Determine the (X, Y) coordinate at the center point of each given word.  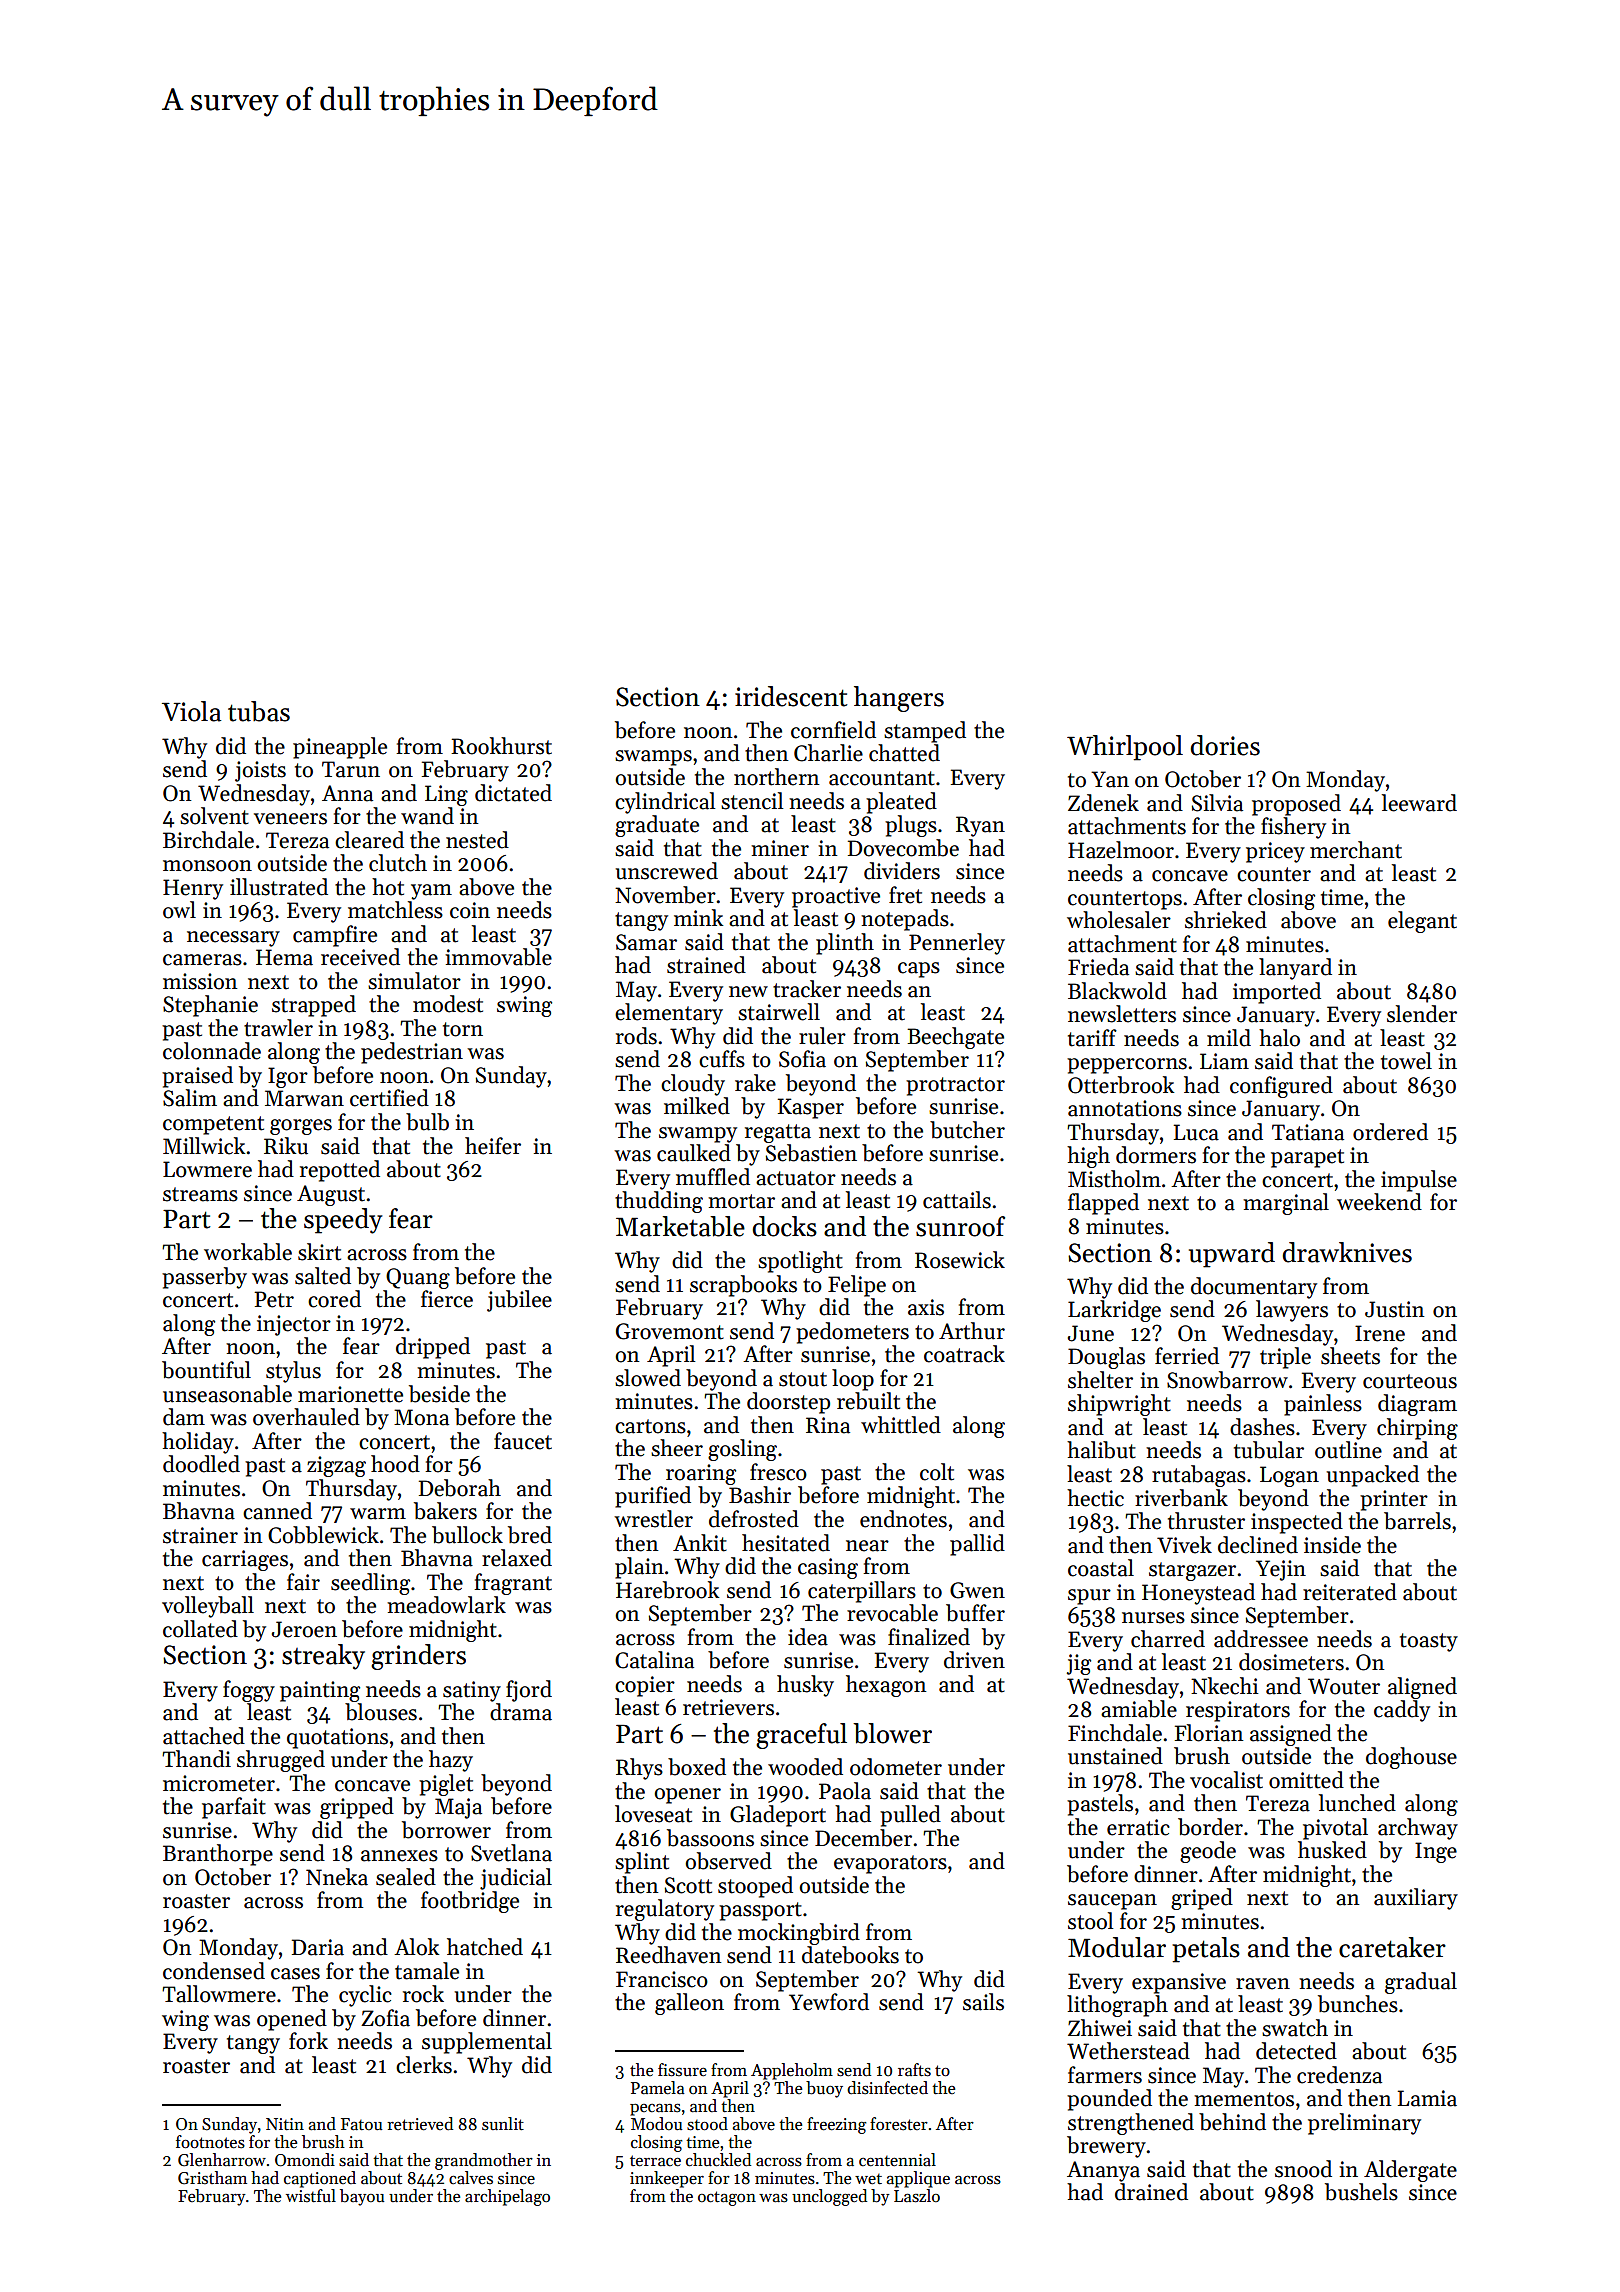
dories (1225, 745)
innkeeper (667, 2179)
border (1210, 1827)
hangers (899, 699)
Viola (191, 711)
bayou (362, 2197)
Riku (286, 1146)
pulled (910, 1816)
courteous (1410, 1381)
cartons (650, 1426)
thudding (659, 1202)
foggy (249, 1691)
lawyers (1292, 1311)
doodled (201, 1464)
